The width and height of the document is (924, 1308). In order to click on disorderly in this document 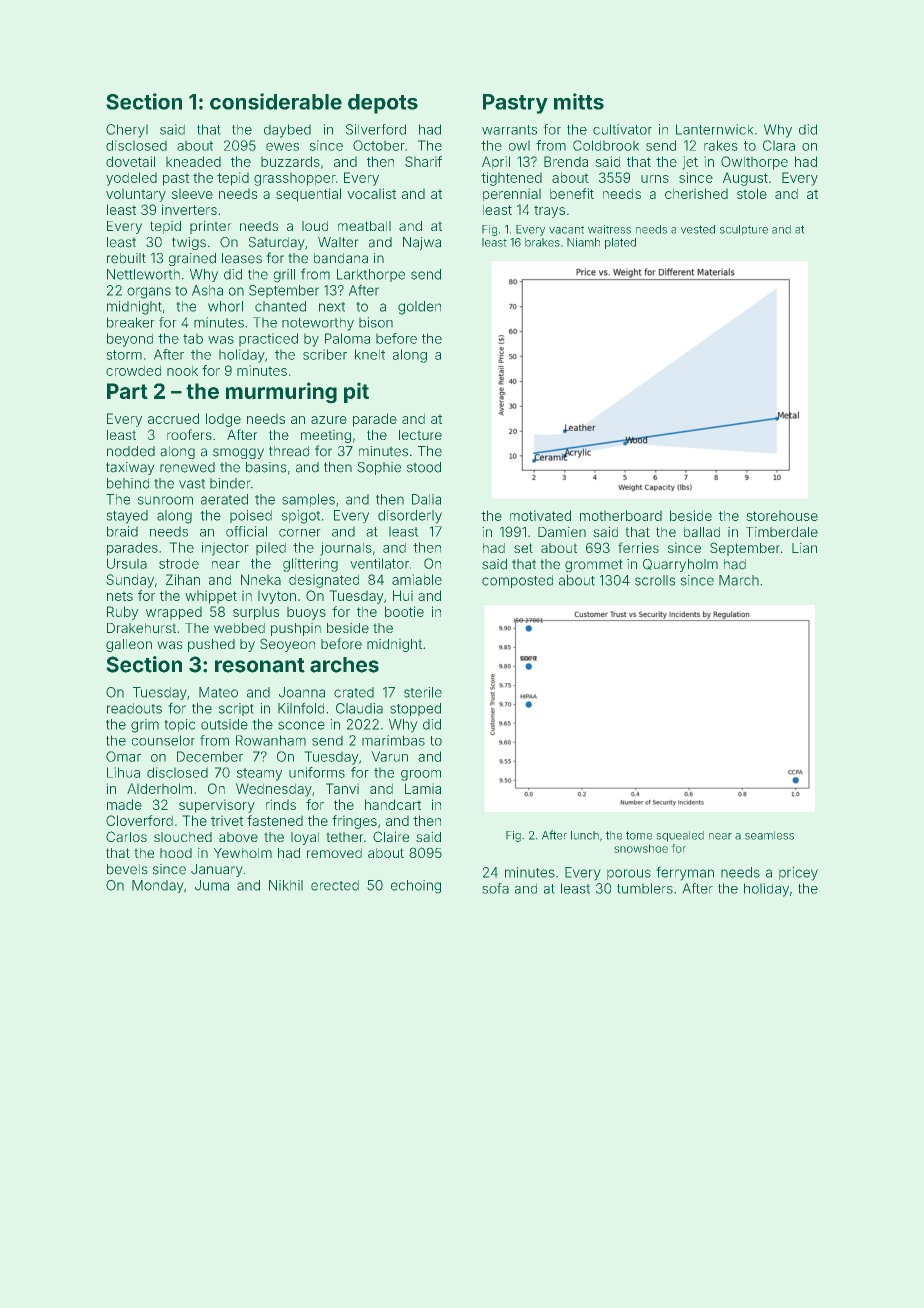, I will do `click(410, 517)`.
